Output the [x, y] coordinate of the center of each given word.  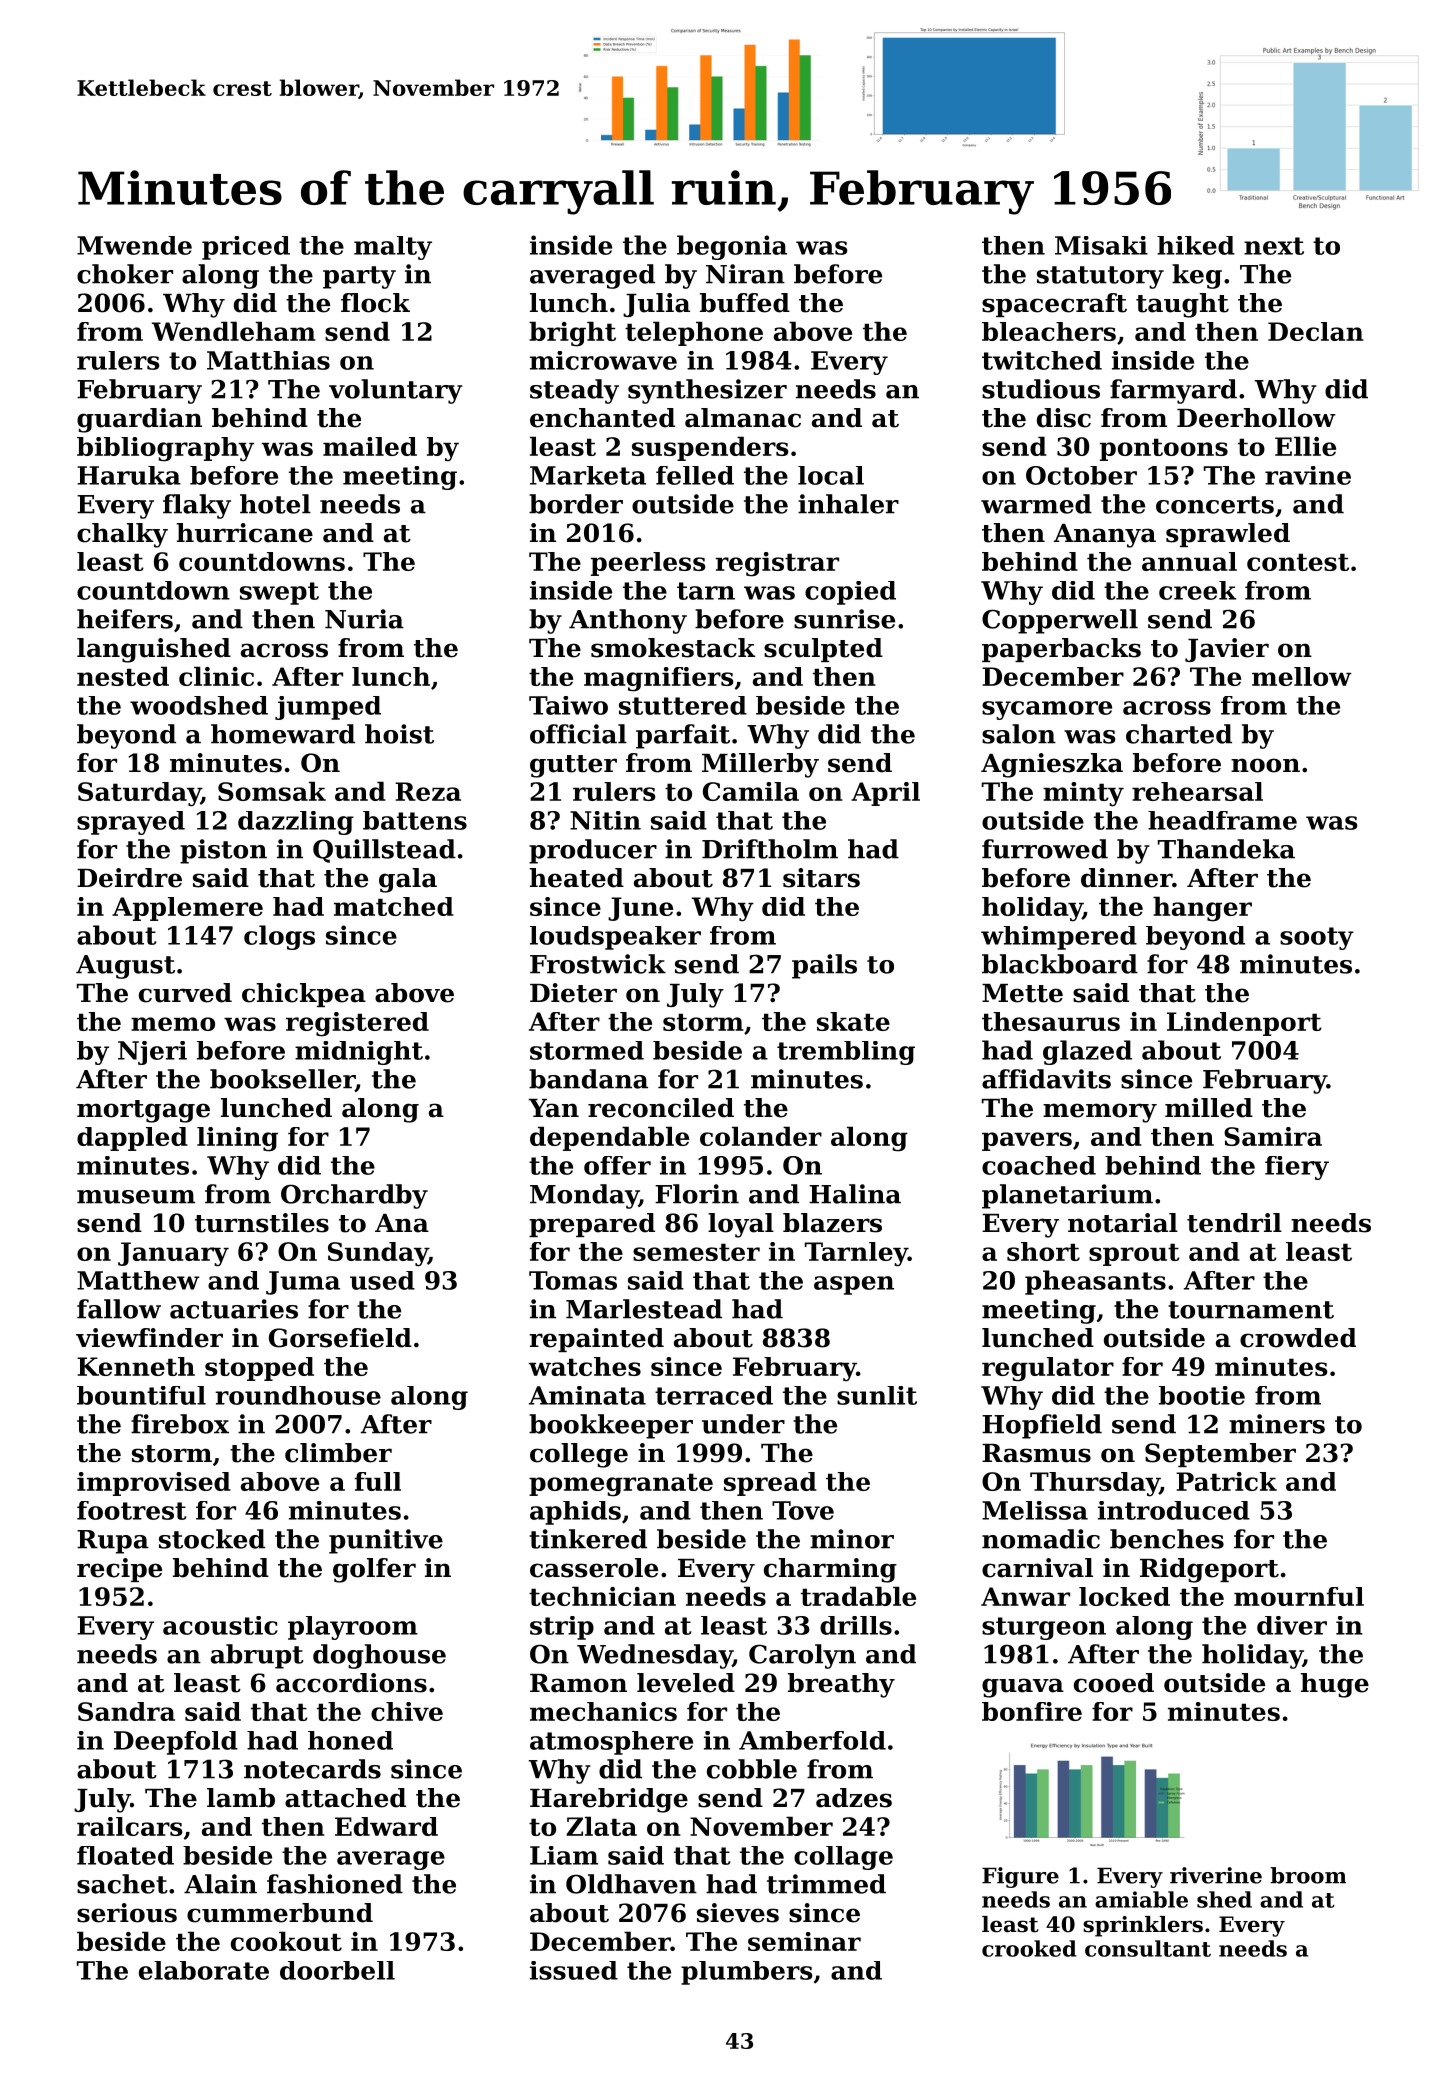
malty [393, 248]
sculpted [823, 650]
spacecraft [1054, 305]
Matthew [138, 1280]
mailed [370, 446]
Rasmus [1036, 1453]
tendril [1234, 1223]
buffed [745, 303]
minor [852, 1539]
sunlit [877, 1395]
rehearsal [1197, 791]
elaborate [204, 1970]
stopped [259, 1369]
